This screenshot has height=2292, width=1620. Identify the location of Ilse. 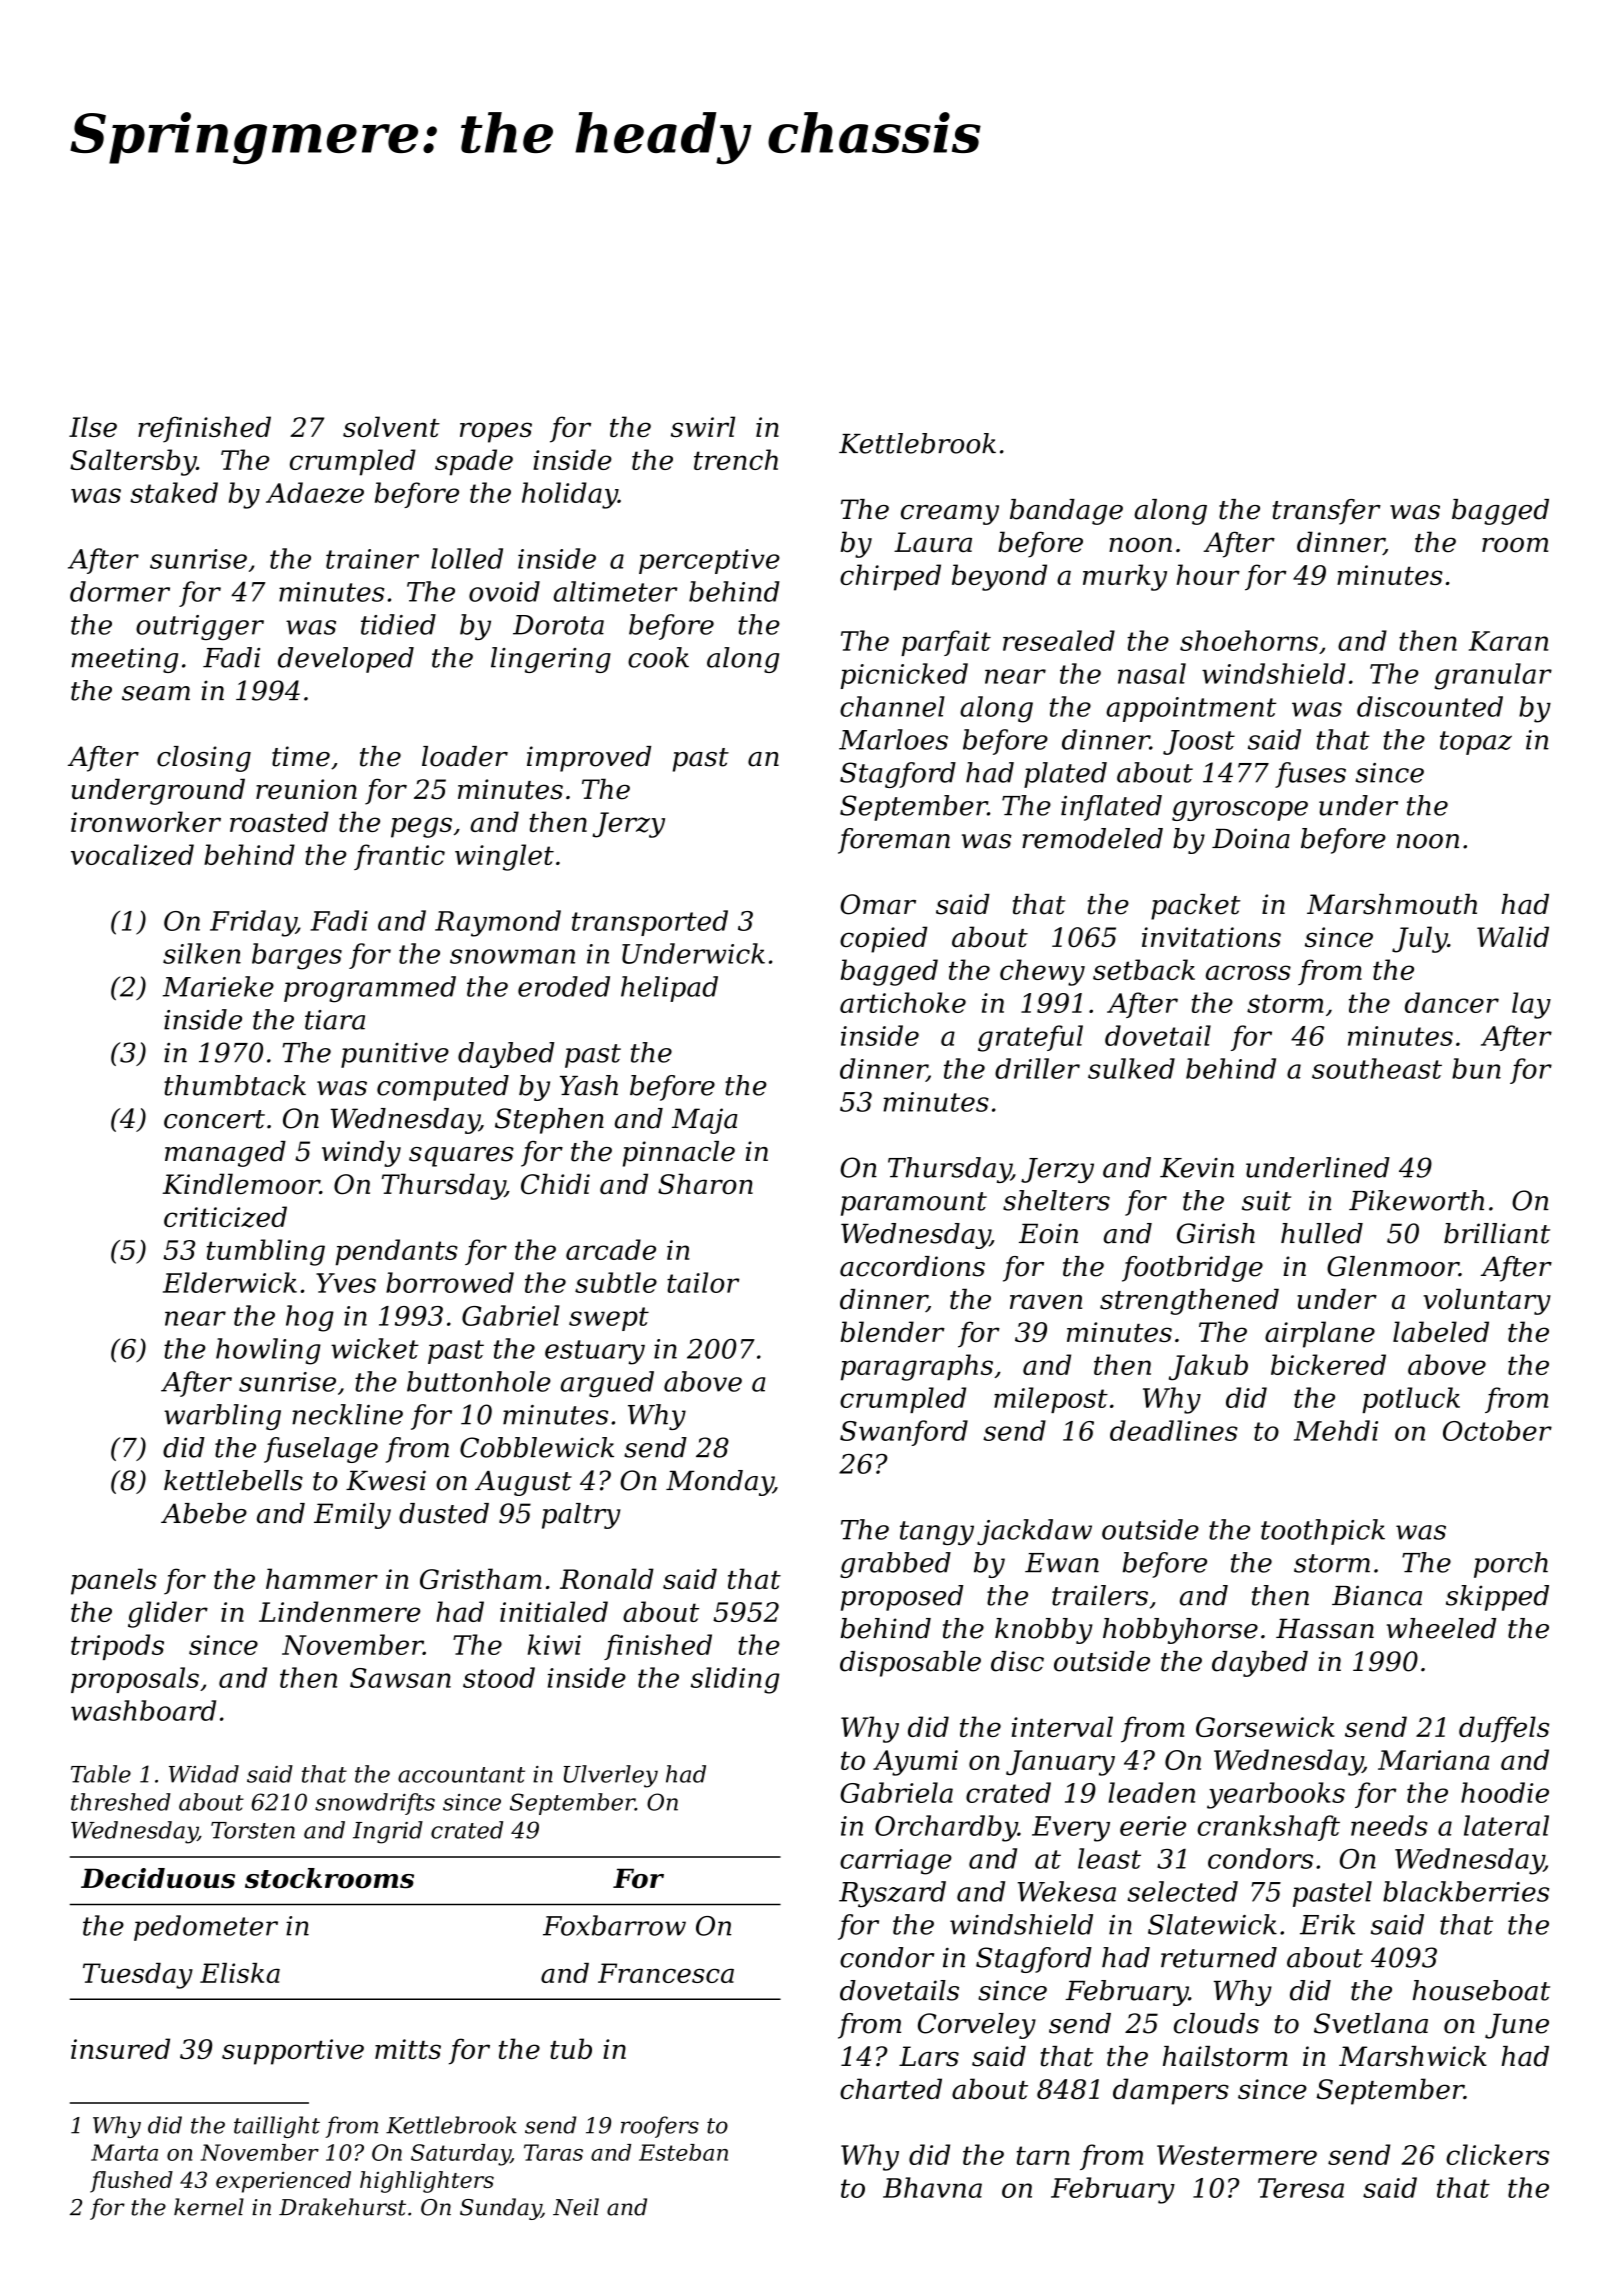
(93, 426).
